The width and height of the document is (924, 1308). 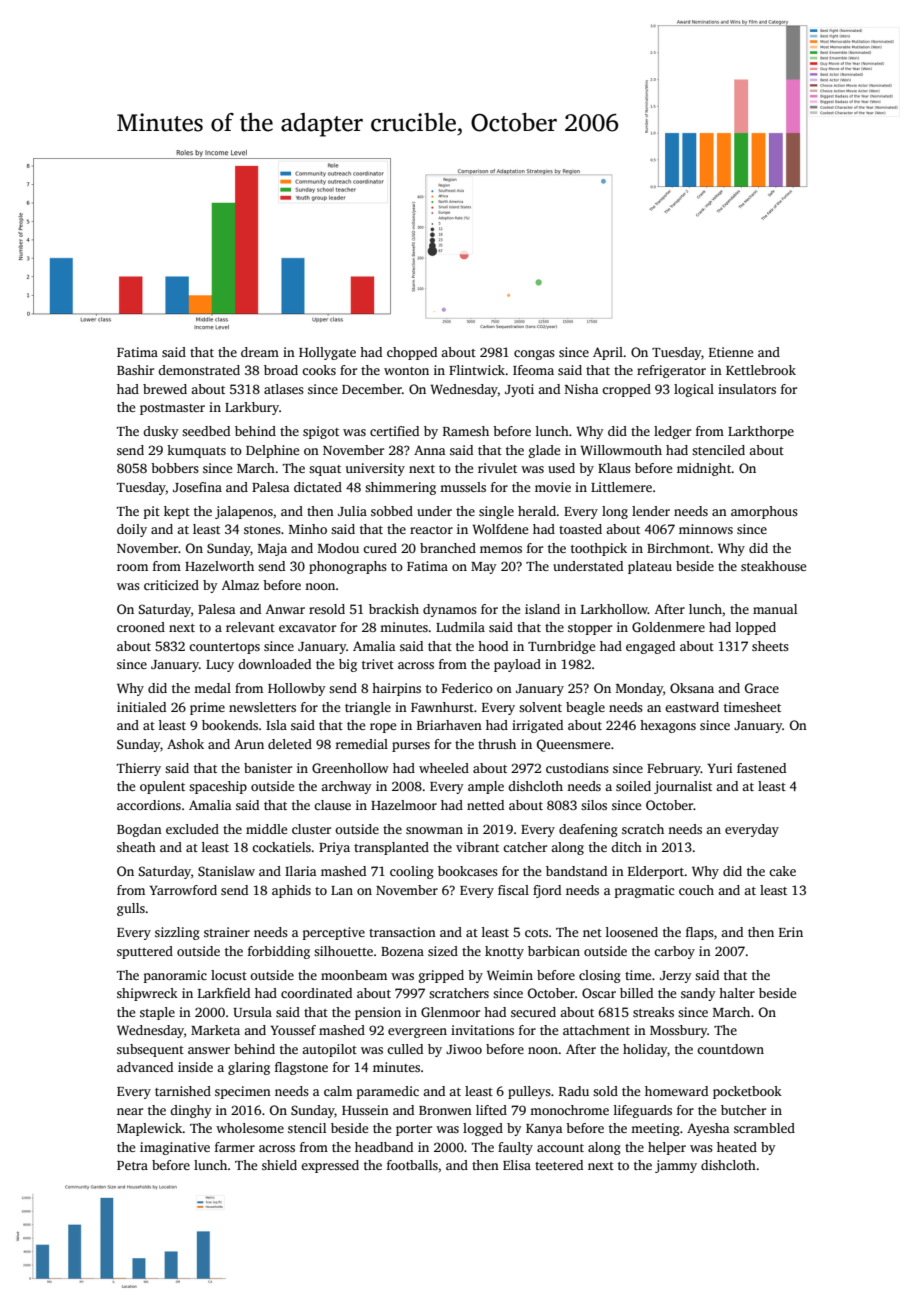 I want to click on refrigerator, so click(x=671, y=371).
